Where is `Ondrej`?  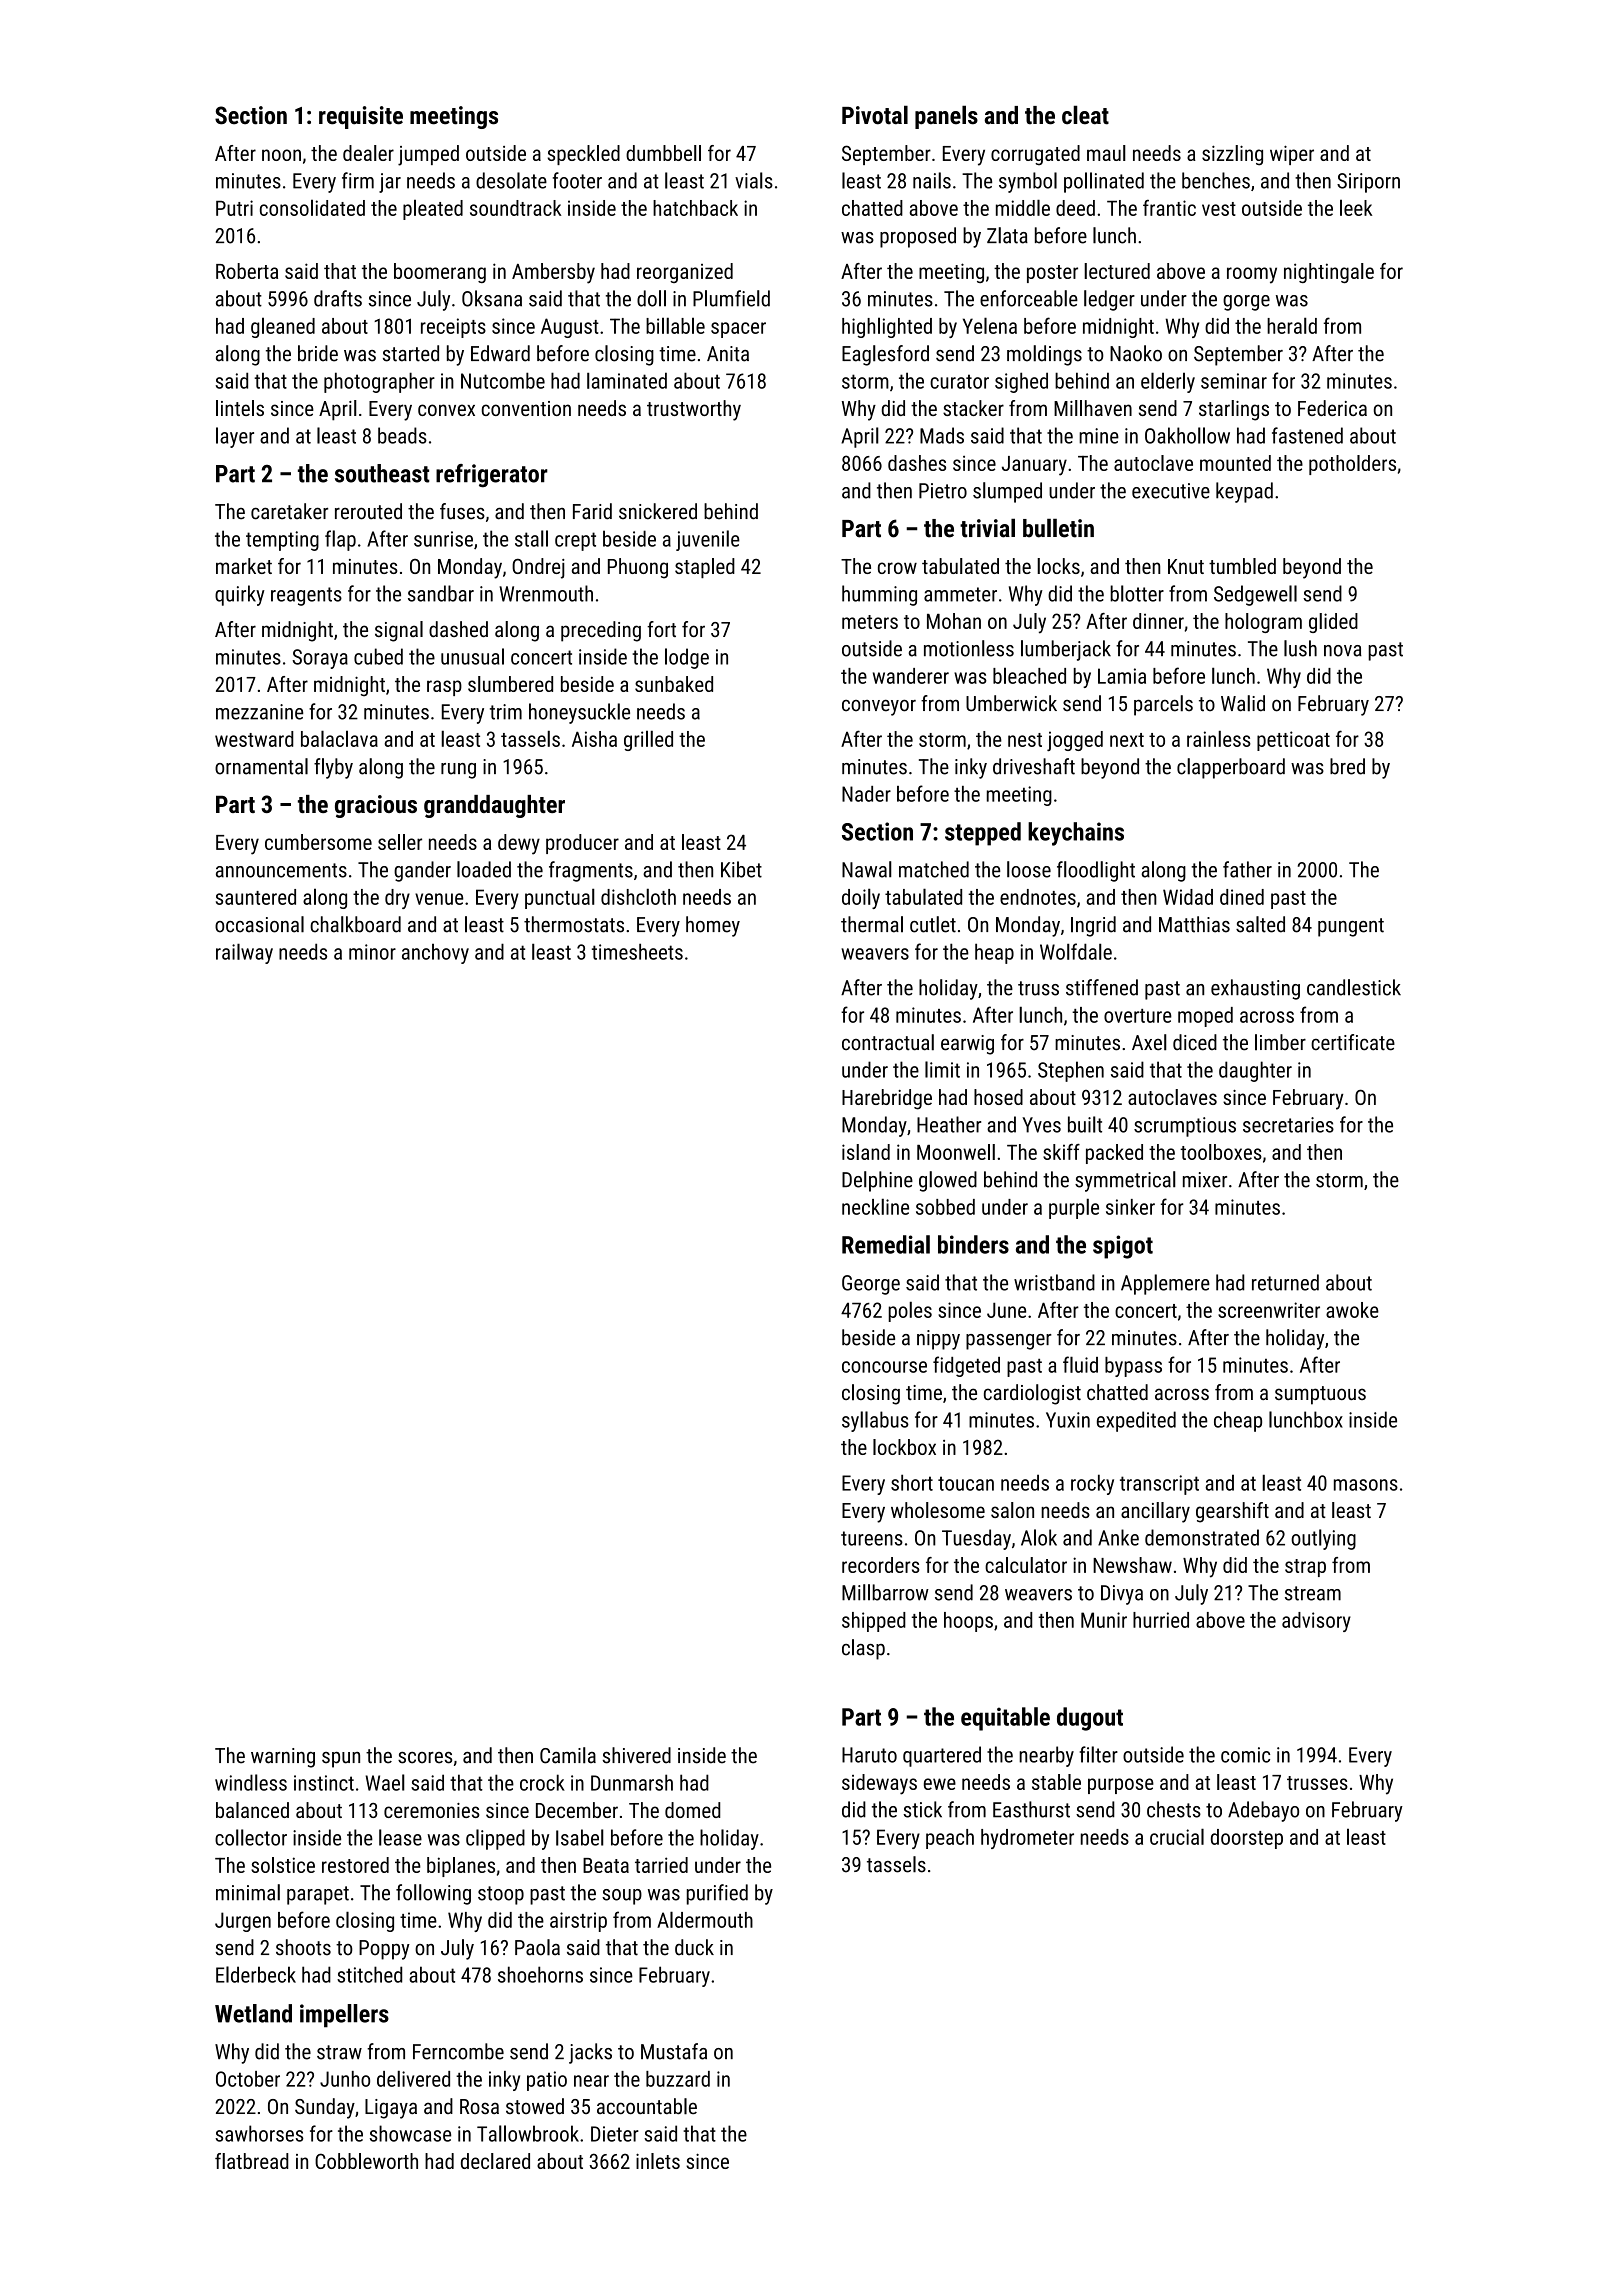
Ondrej is located at coordinates (538, 568).
